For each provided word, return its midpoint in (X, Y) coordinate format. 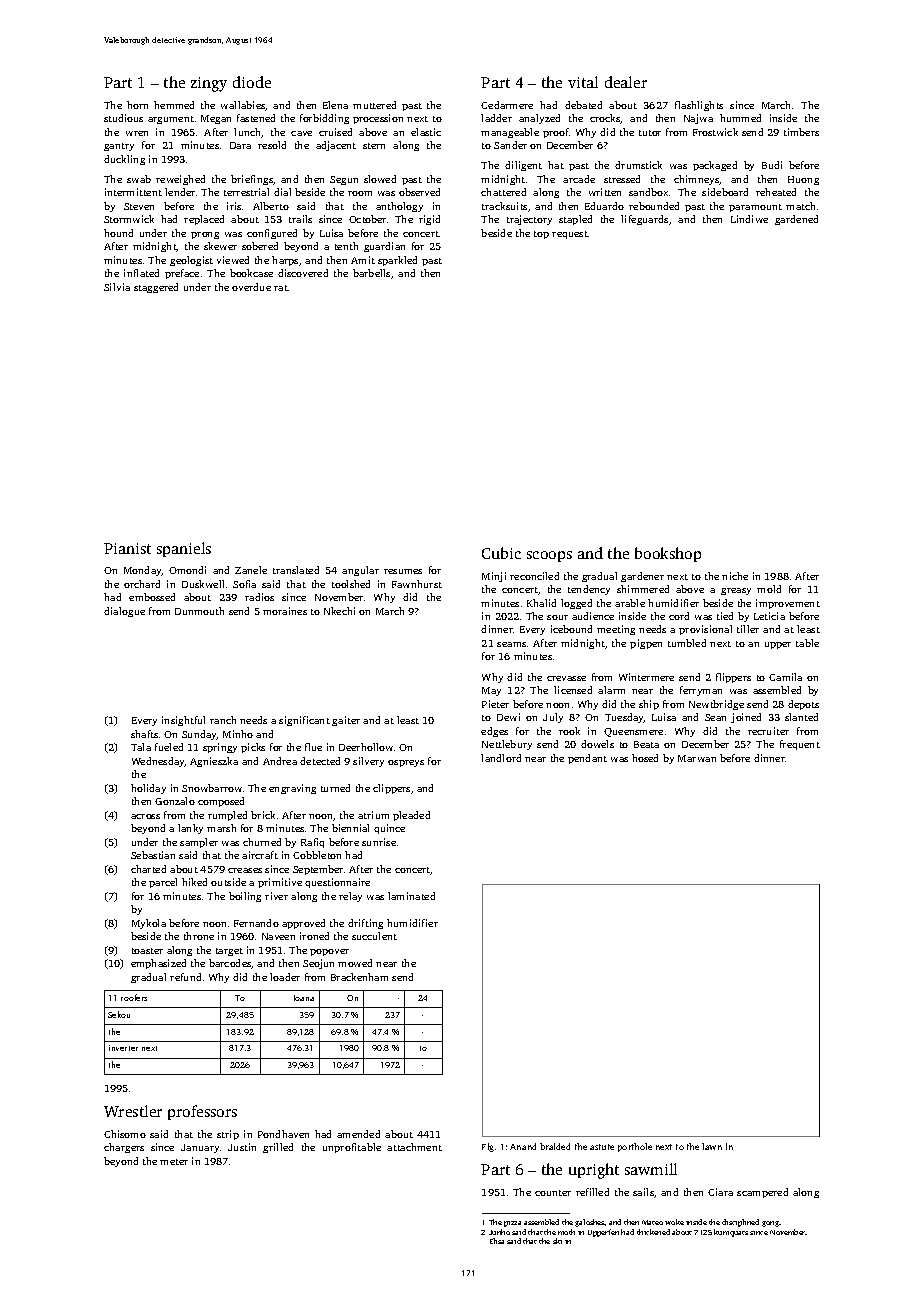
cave (301, 133)
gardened (796, 220)
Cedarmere (507, 105)
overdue (251, 287)
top (541, 235)
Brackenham (359, 977)
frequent (800, 745)
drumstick (638, 165)
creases (245, 870)
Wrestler (133, 1111)
